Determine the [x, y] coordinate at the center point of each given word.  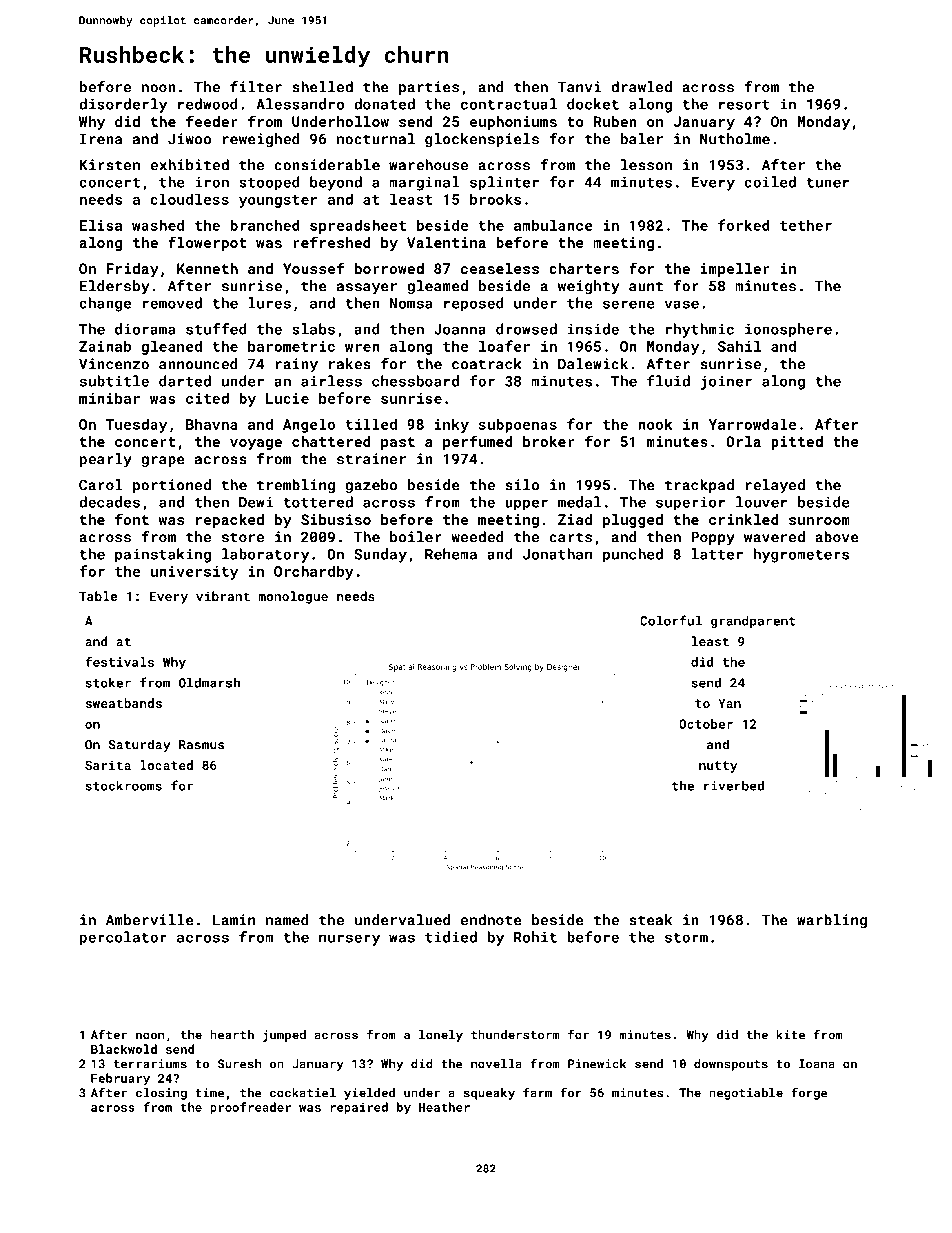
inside [593, 329]
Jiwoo [189, 139]
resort [744, 105]
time [209, 1093]
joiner [726, 382]
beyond [336, 183]
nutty [718, 767]
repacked [230, 521]
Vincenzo [114, 364]
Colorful [671, 620]
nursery [349, 940]
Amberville [150, 920]
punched [633, 555]
